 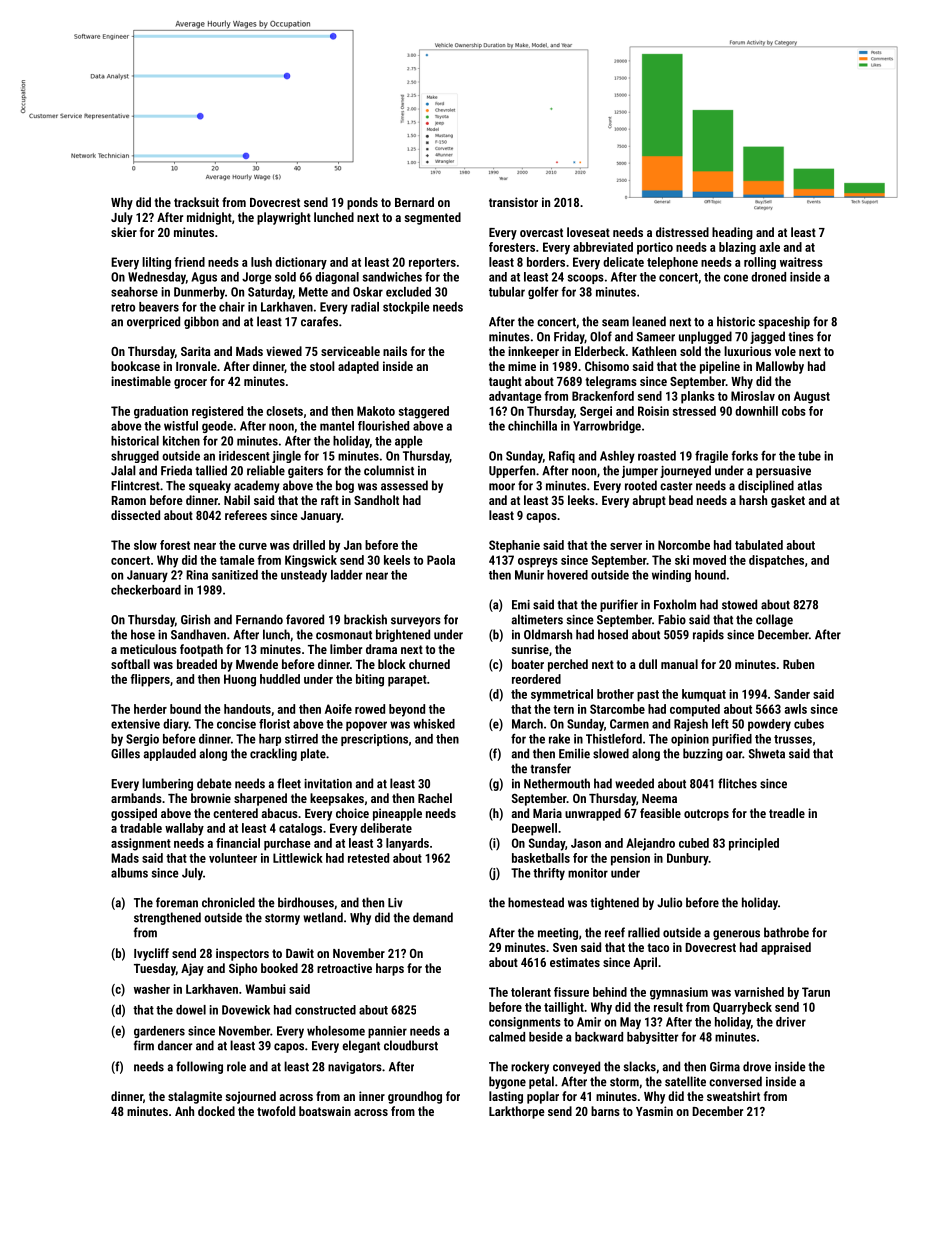 I want to click on adapted, so click(x=358, y=367).
